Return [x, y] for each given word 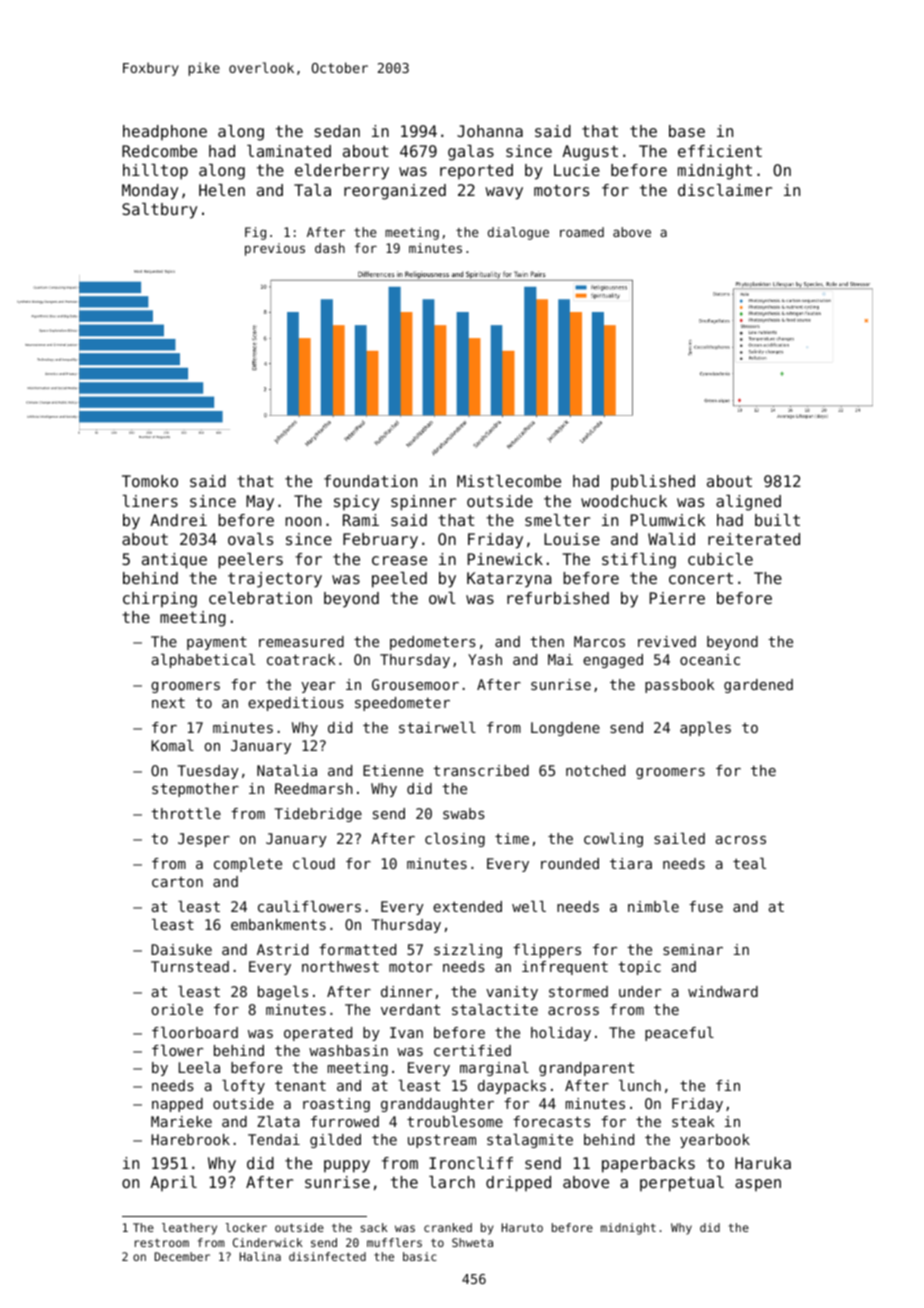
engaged [613, 661]
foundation [370, 481]
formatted [357, 949]
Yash [485, 659]
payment [217, 643]
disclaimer [725, 190]
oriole [177, 1009]
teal [749, 863]
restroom [162, 1243]
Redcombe [159, 151]
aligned [748, 503]
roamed [582, 232]
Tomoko [150, 481]
